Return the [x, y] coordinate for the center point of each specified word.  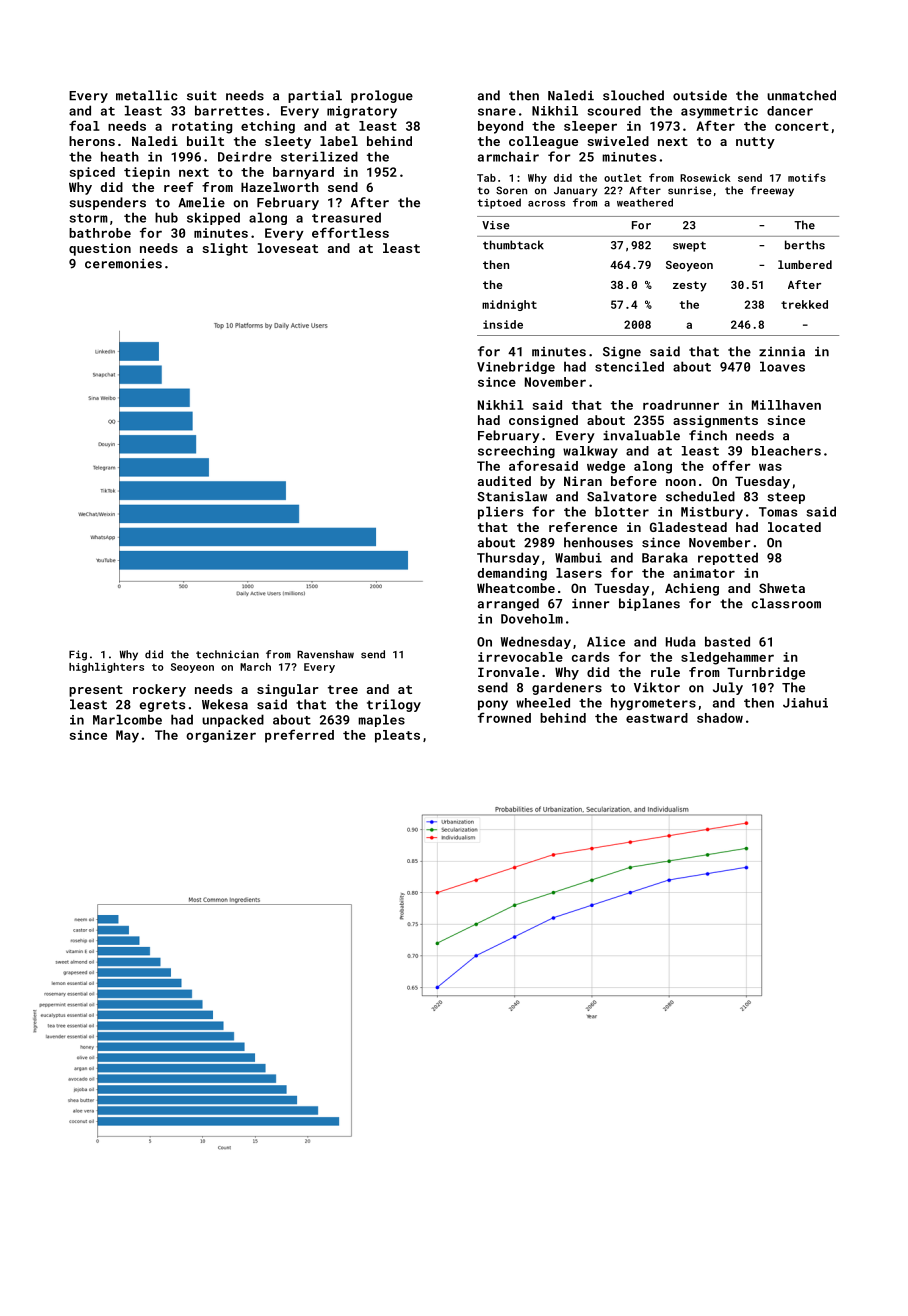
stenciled [629, 366]
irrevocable [520, 657]
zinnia [782, 351]
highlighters [106, 668]
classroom [786, 603]
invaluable [641, 435]
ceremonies [123, 263]
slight [225, 249]
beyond [500, 127]
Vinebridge [516, 367]
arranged [508, 604]
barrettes [229, 110]
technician [227, 654]
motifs [807, 177]
